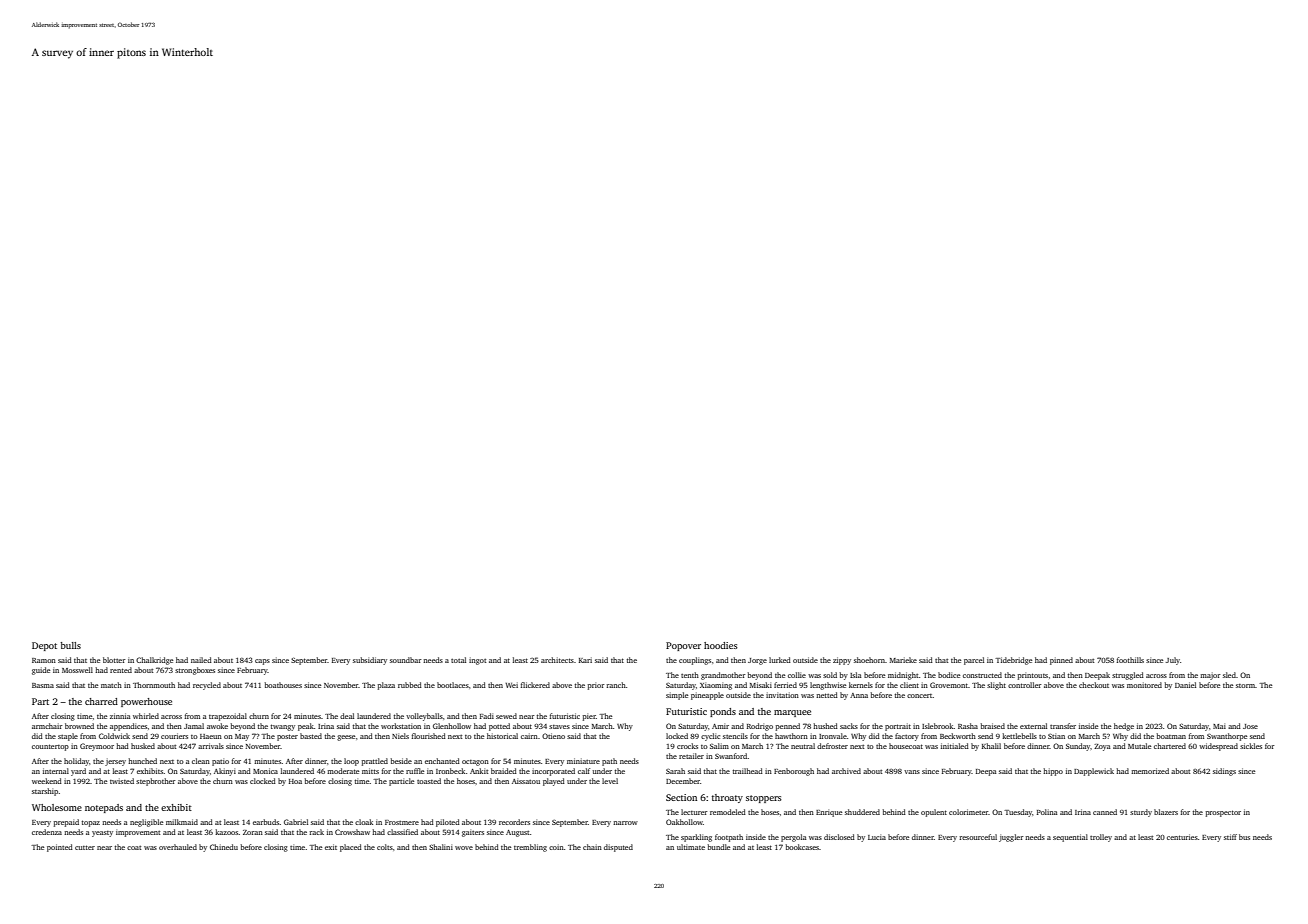 Image resolution: width=1308 pixels, height=924 pixels. I want to click on foothills, so click(1130, 660).
